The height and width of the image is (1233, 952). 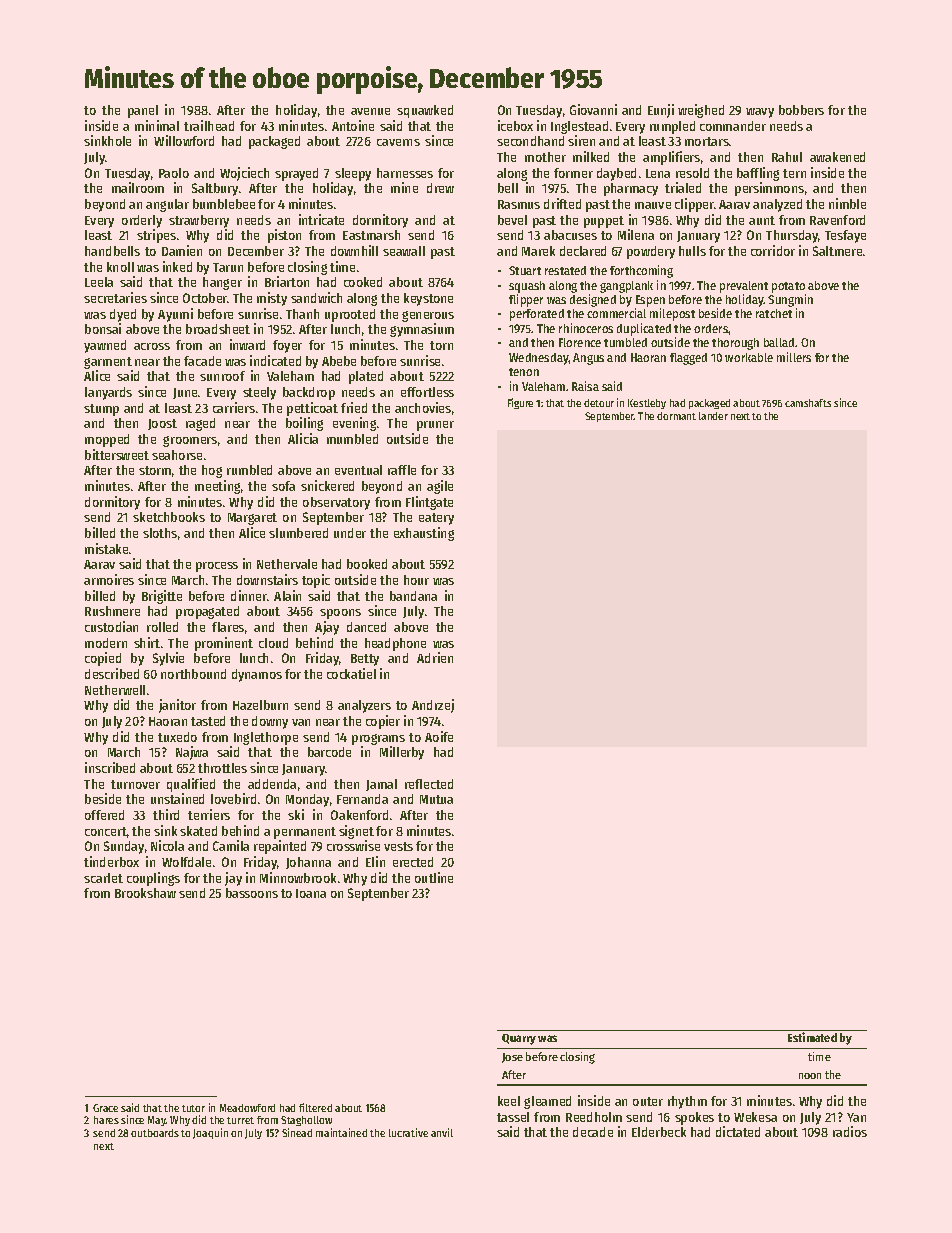 I want to click on wavy, so click(x=760, y=113).
